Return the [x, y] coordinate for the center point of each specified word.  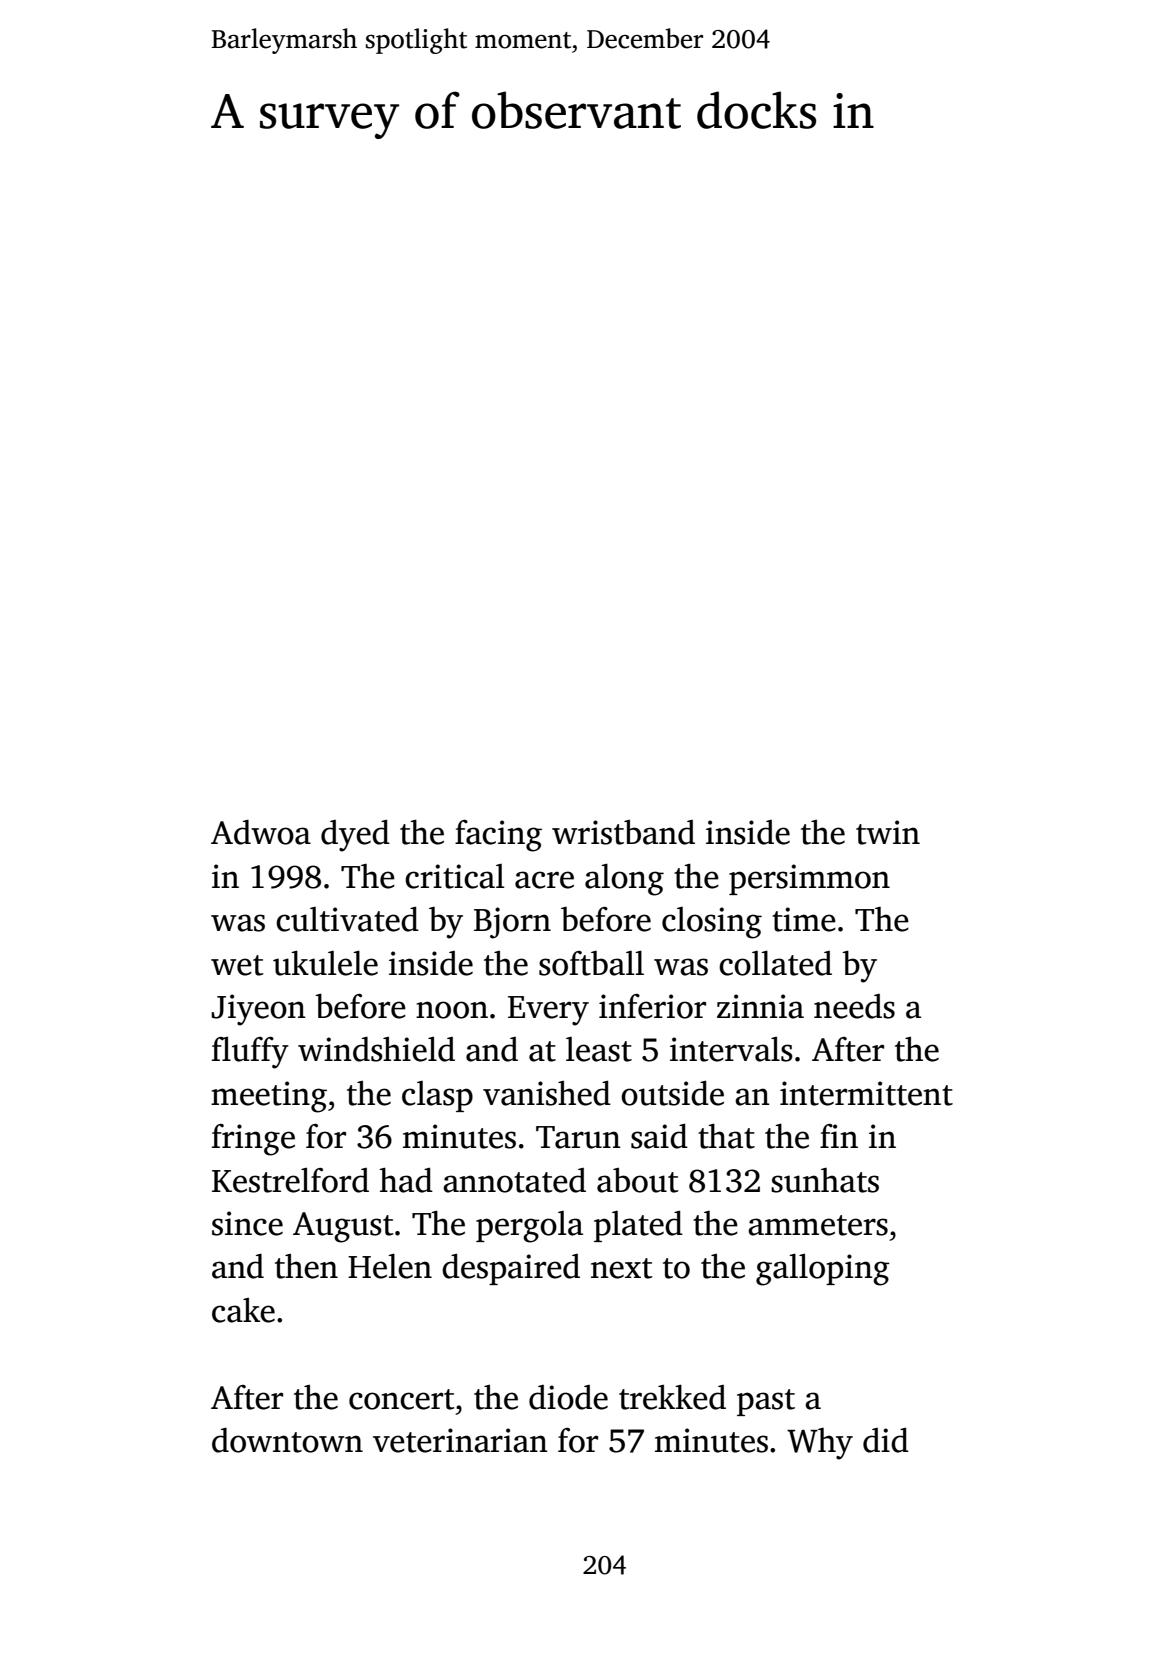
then [306, 1266]
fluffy [250, 1053]
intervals [731, 1049]
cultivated [347, 919]
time [804, 919]
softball [591, 963]
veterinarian [460, 1440]
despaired [511, 1269]
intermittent [866, 1093]
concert [402, 1399]
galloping [823, 1269]
